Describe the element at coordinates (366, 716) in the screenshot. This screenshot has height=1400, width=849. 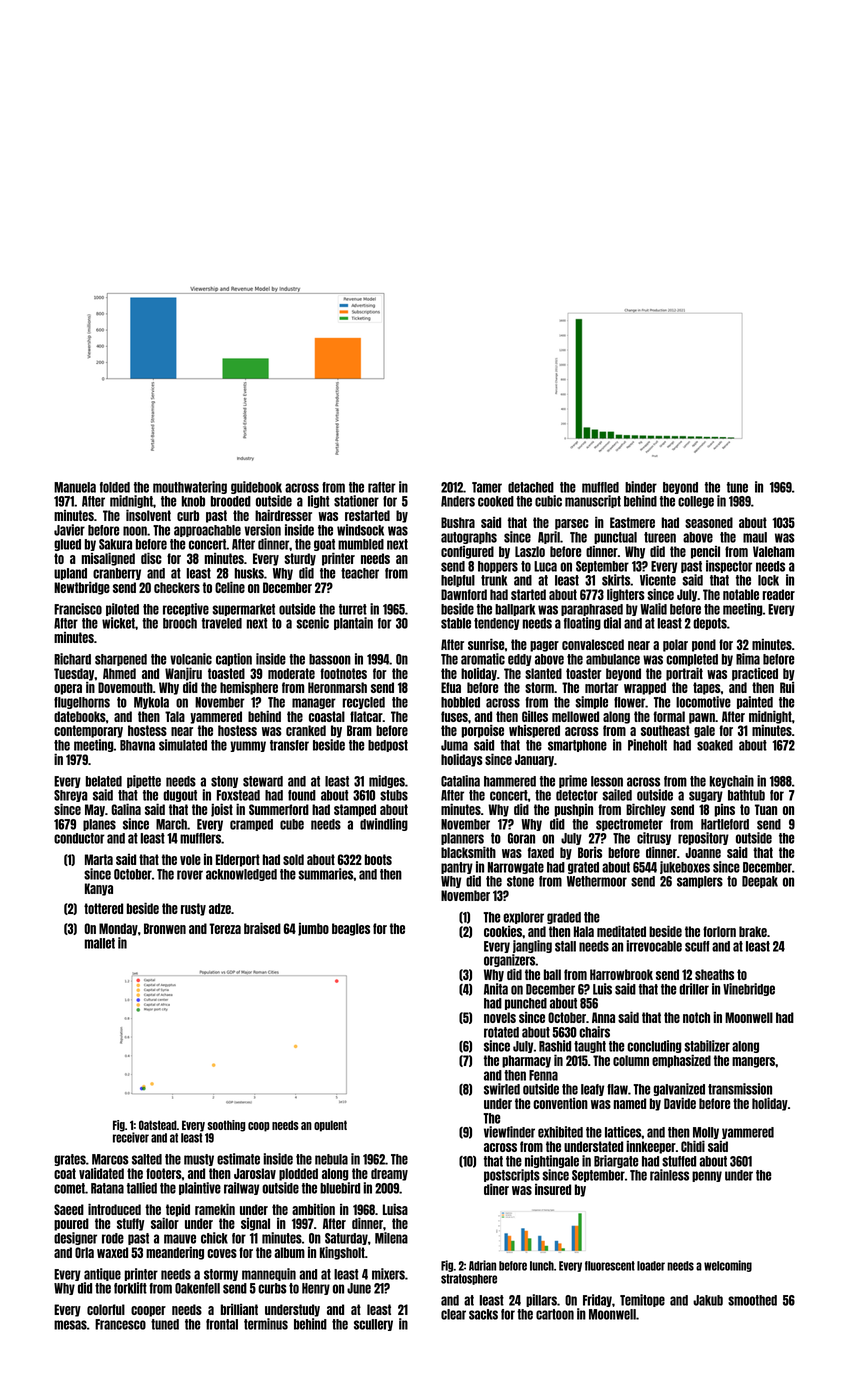
I see `flatcar` at that location.
